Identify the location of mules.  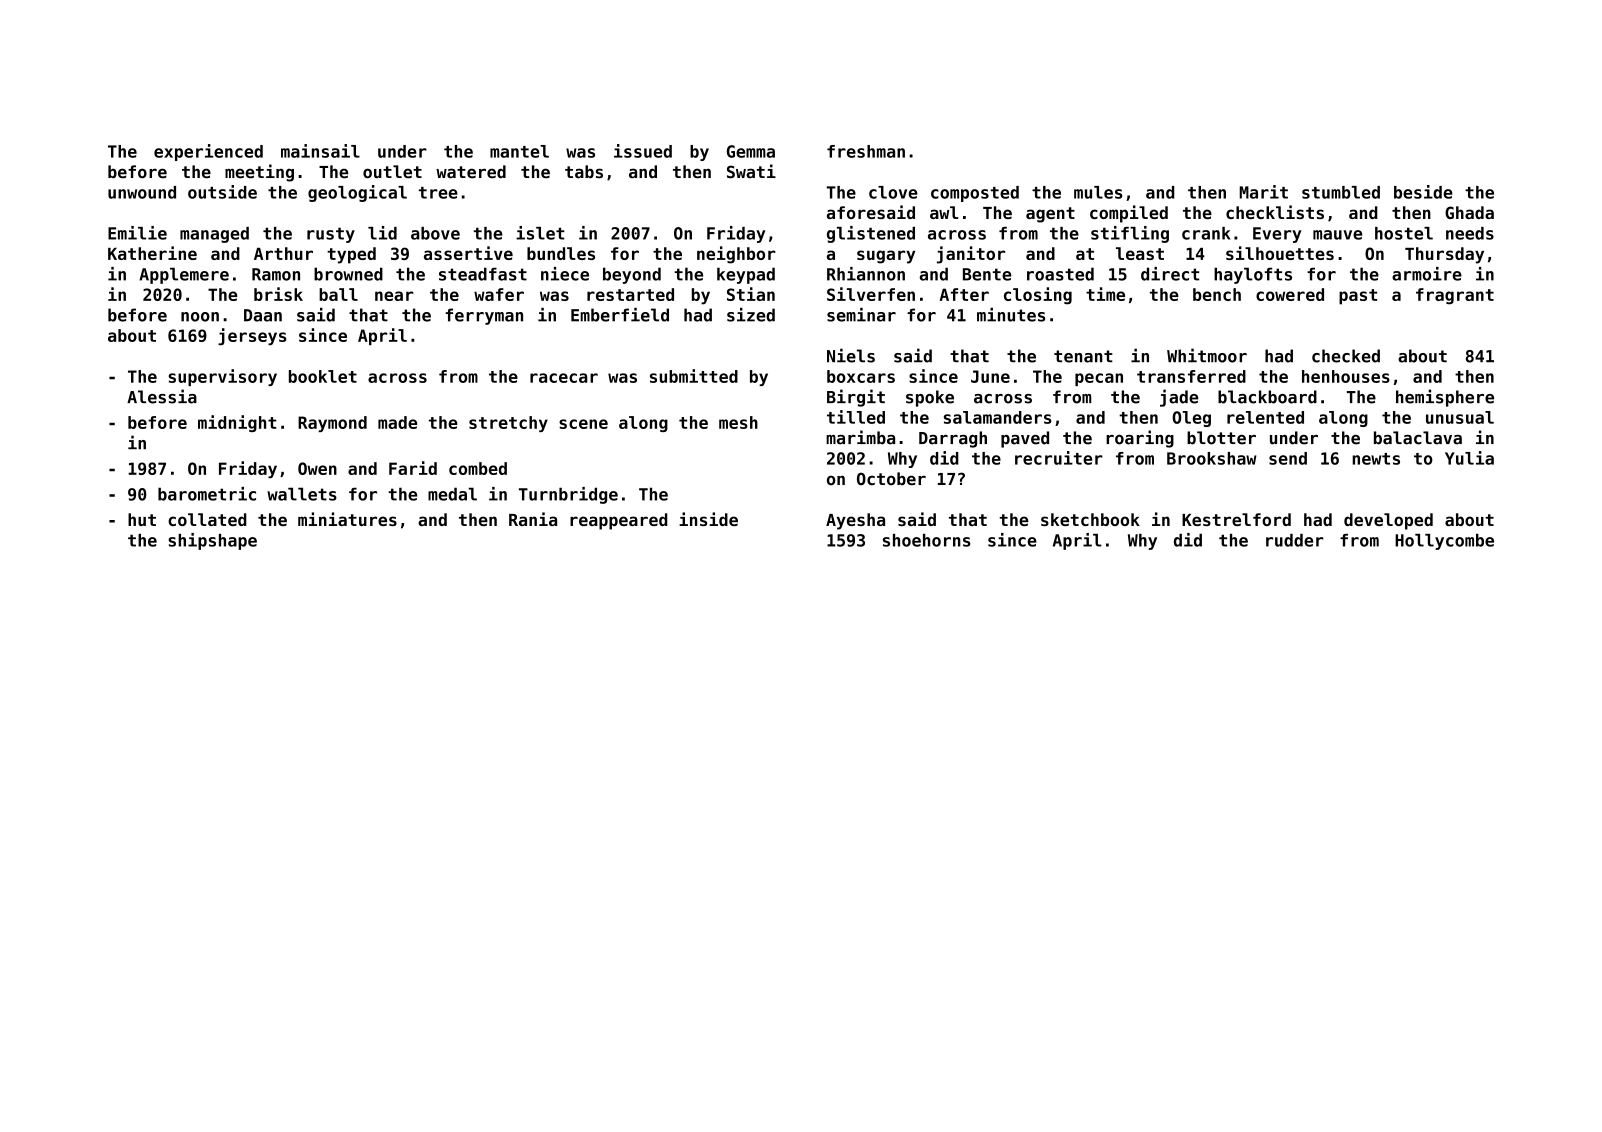
(1098, 192).
